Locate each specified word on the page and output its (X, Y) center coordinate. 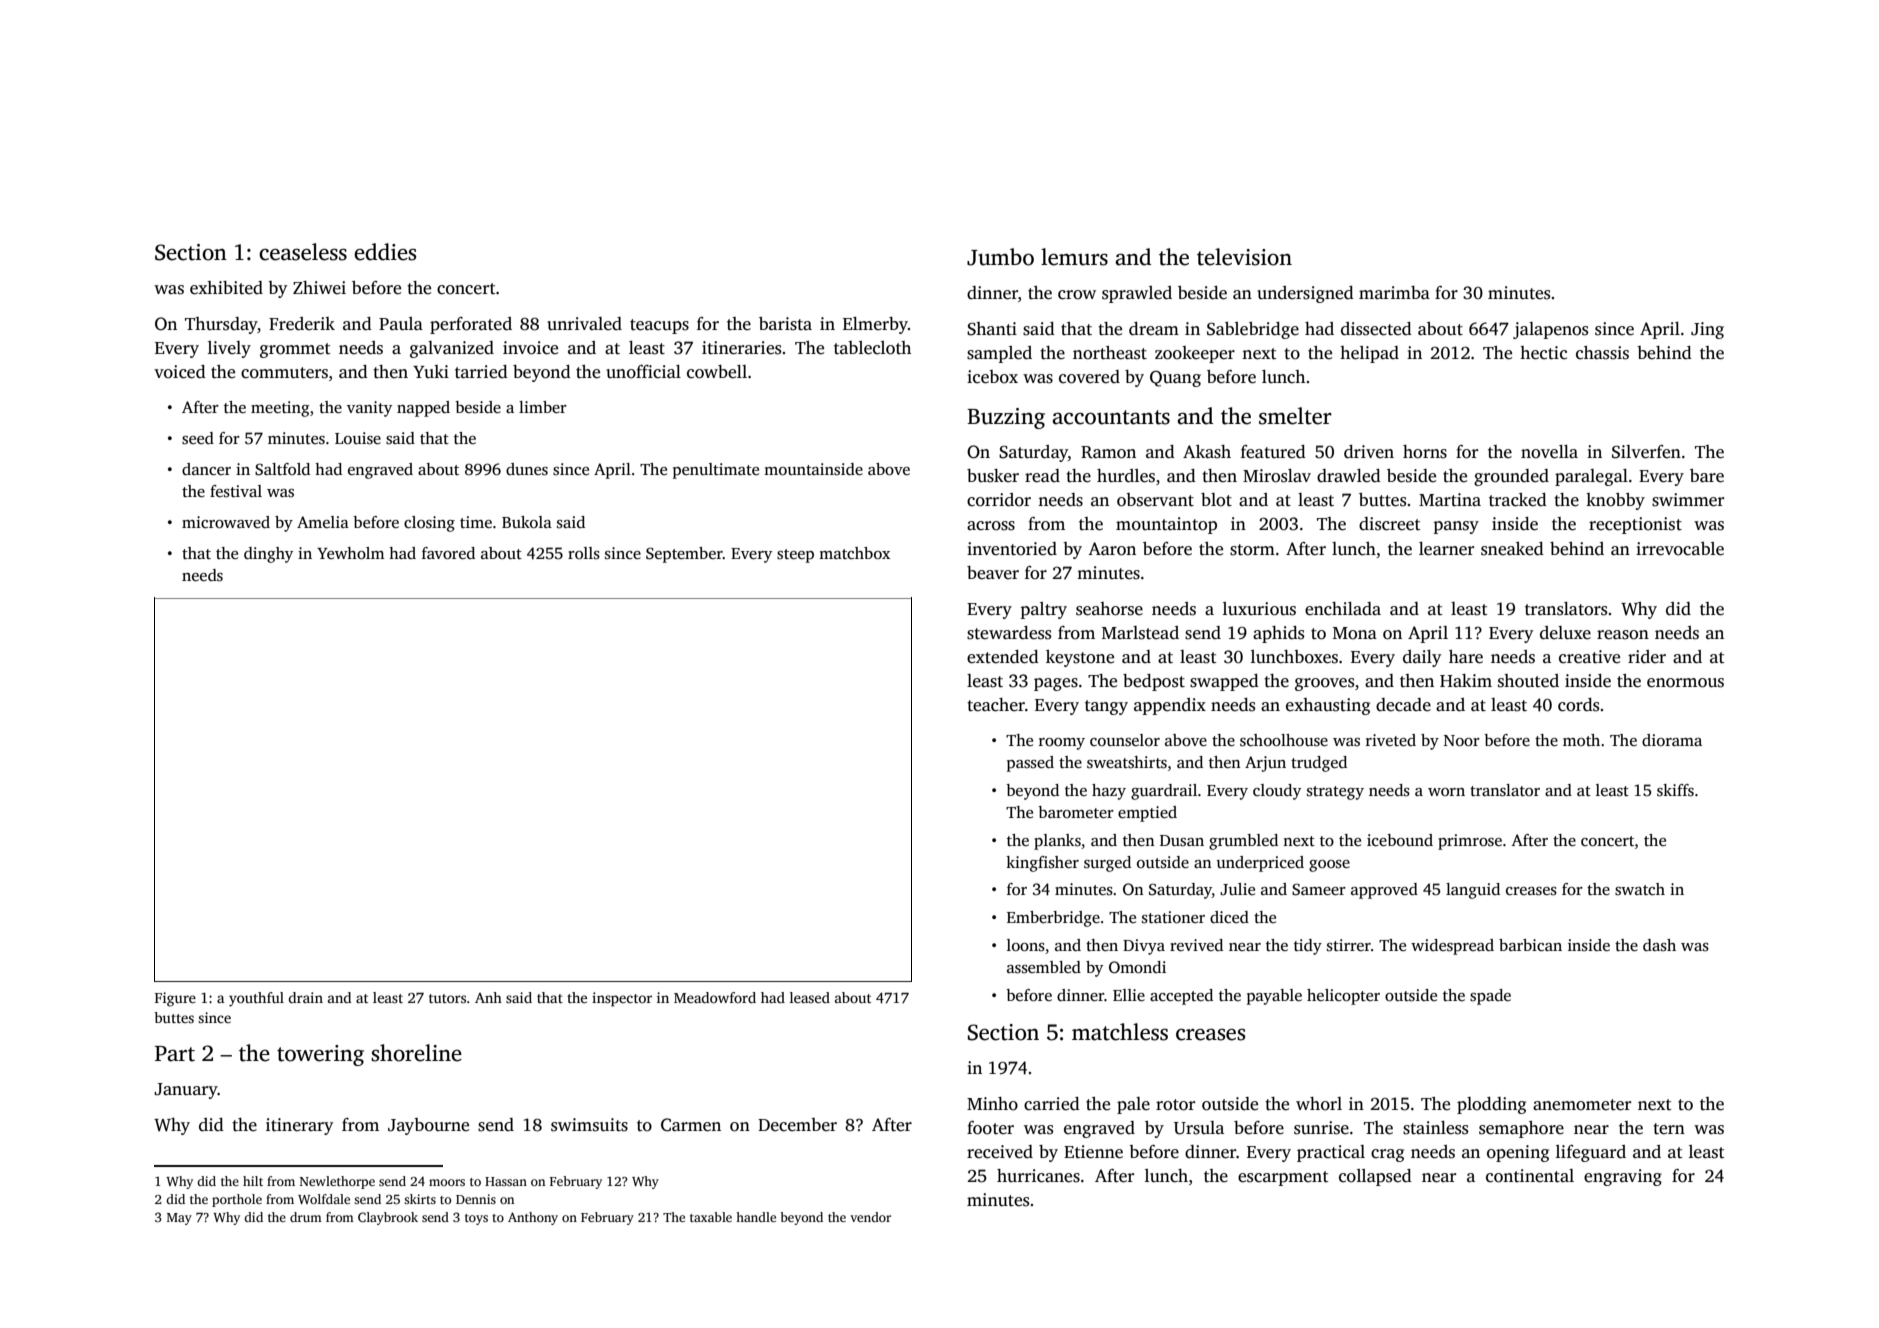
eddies (385, 252)
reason (1623, 635)
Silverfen (1646, 452)
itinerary (299, 1126)
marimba (1394, 292)
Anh (488, 997)
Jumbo (1000, 257)
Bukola (527, 522)
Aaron (1112, 549)
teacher (996, 705)
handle (756, 1217)
